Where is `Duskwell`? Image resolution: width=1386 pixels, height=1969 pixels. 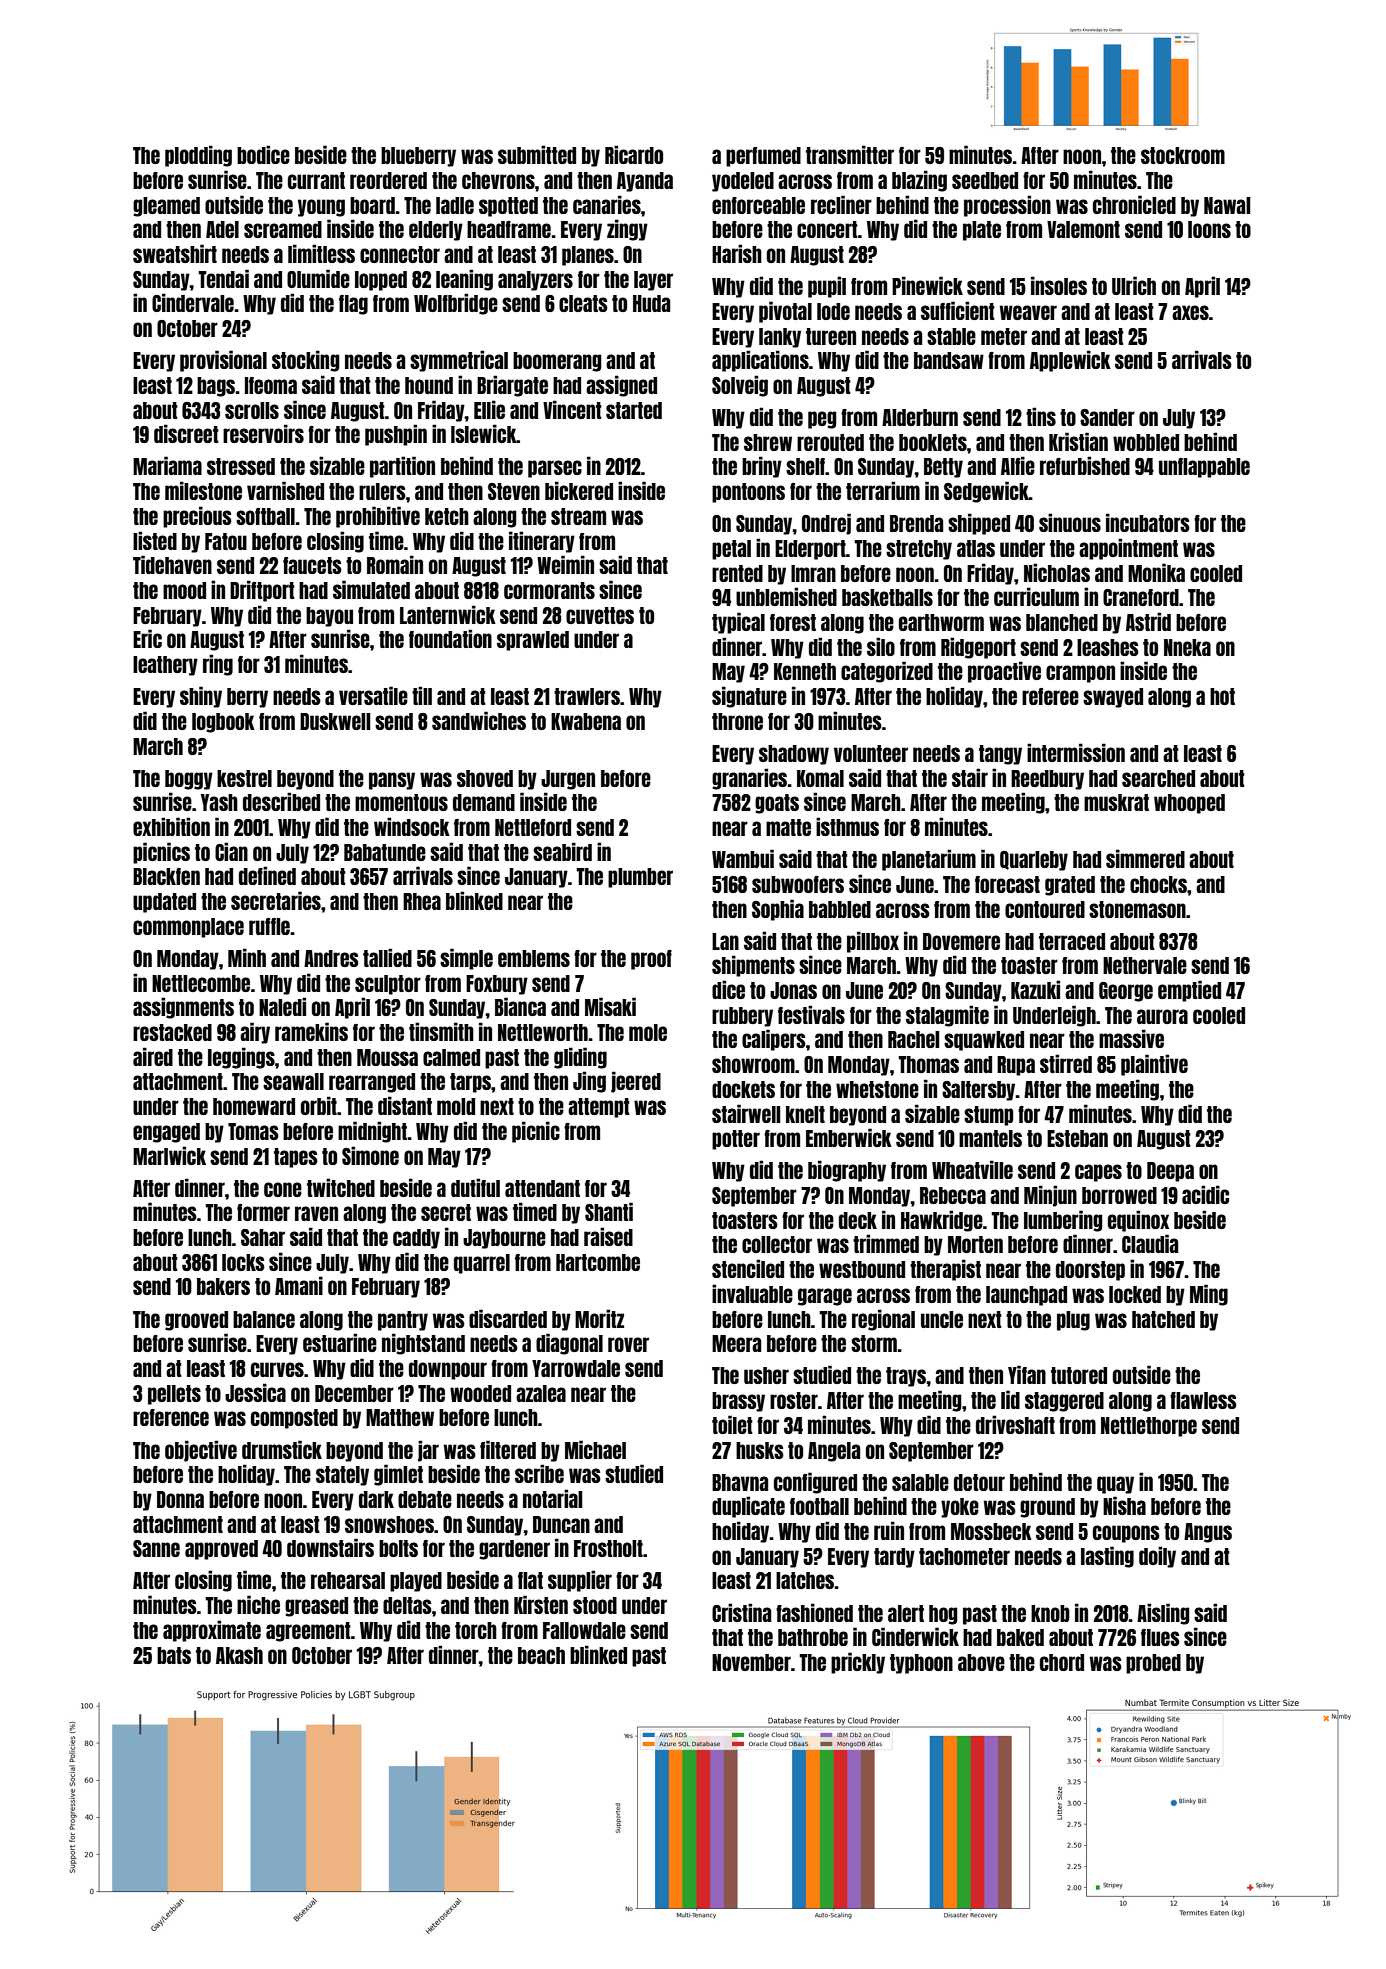
Duskwell is located at coordinates (335, 721).
